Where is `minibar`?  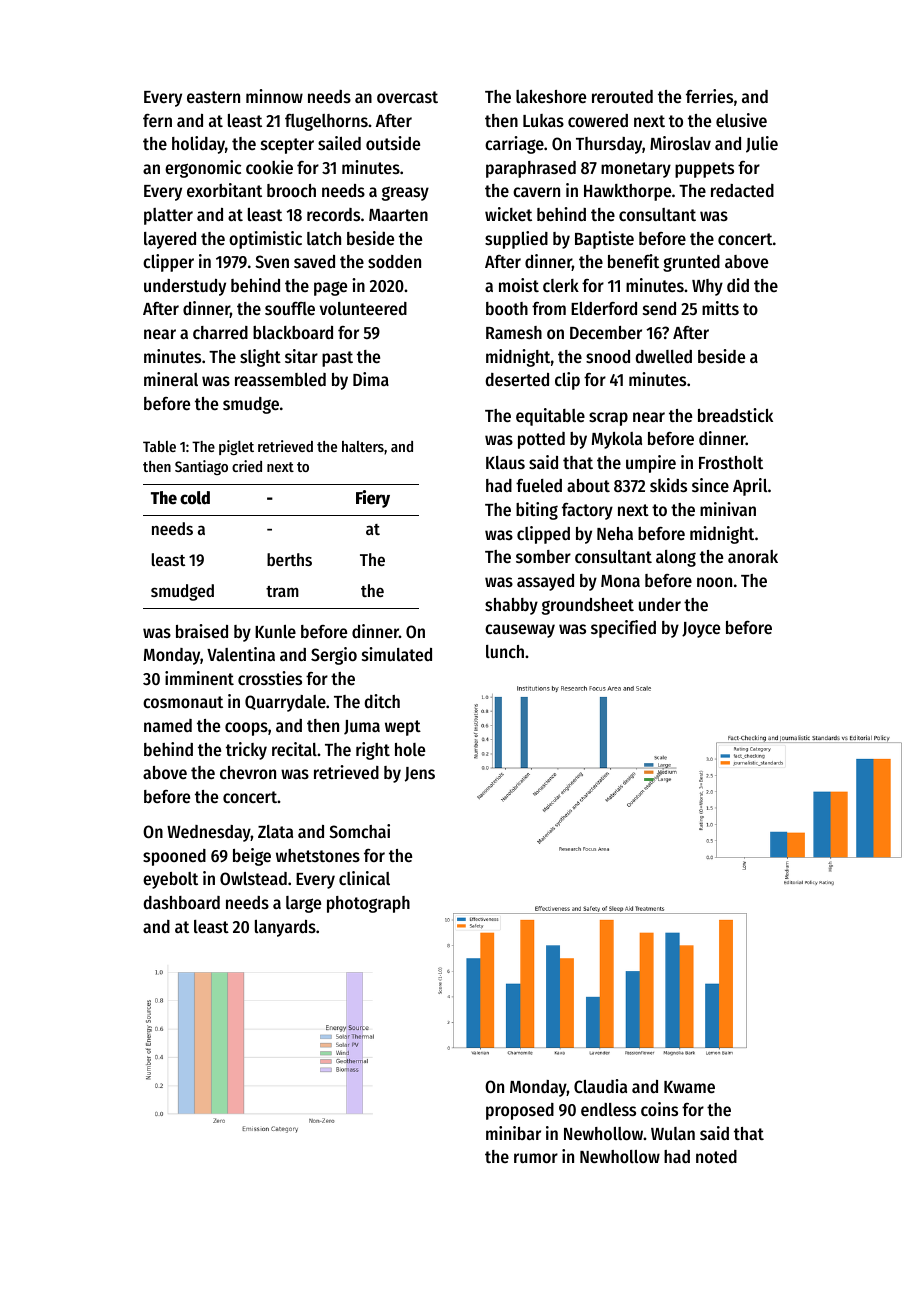
minibar is located at coordinates (513, 1133).
